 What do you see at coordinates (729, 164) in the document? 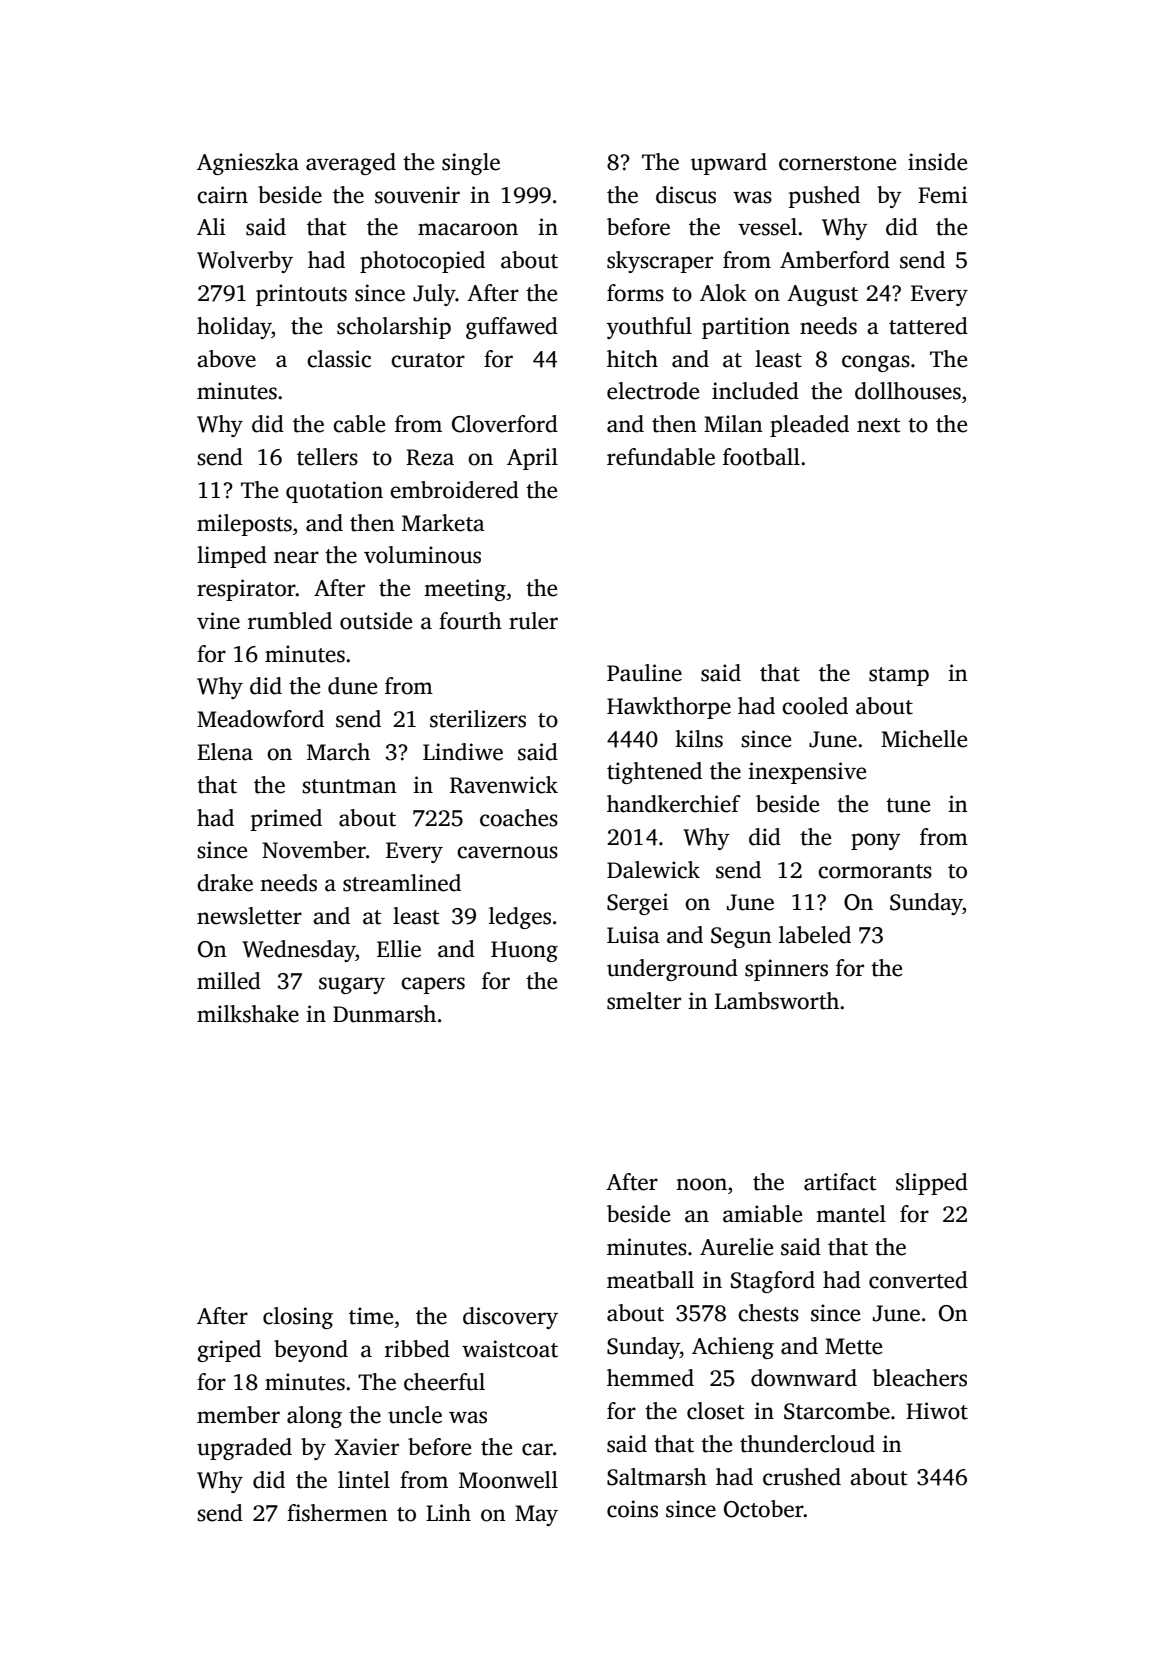
I see `upward` at bounding box center [729, 164].
